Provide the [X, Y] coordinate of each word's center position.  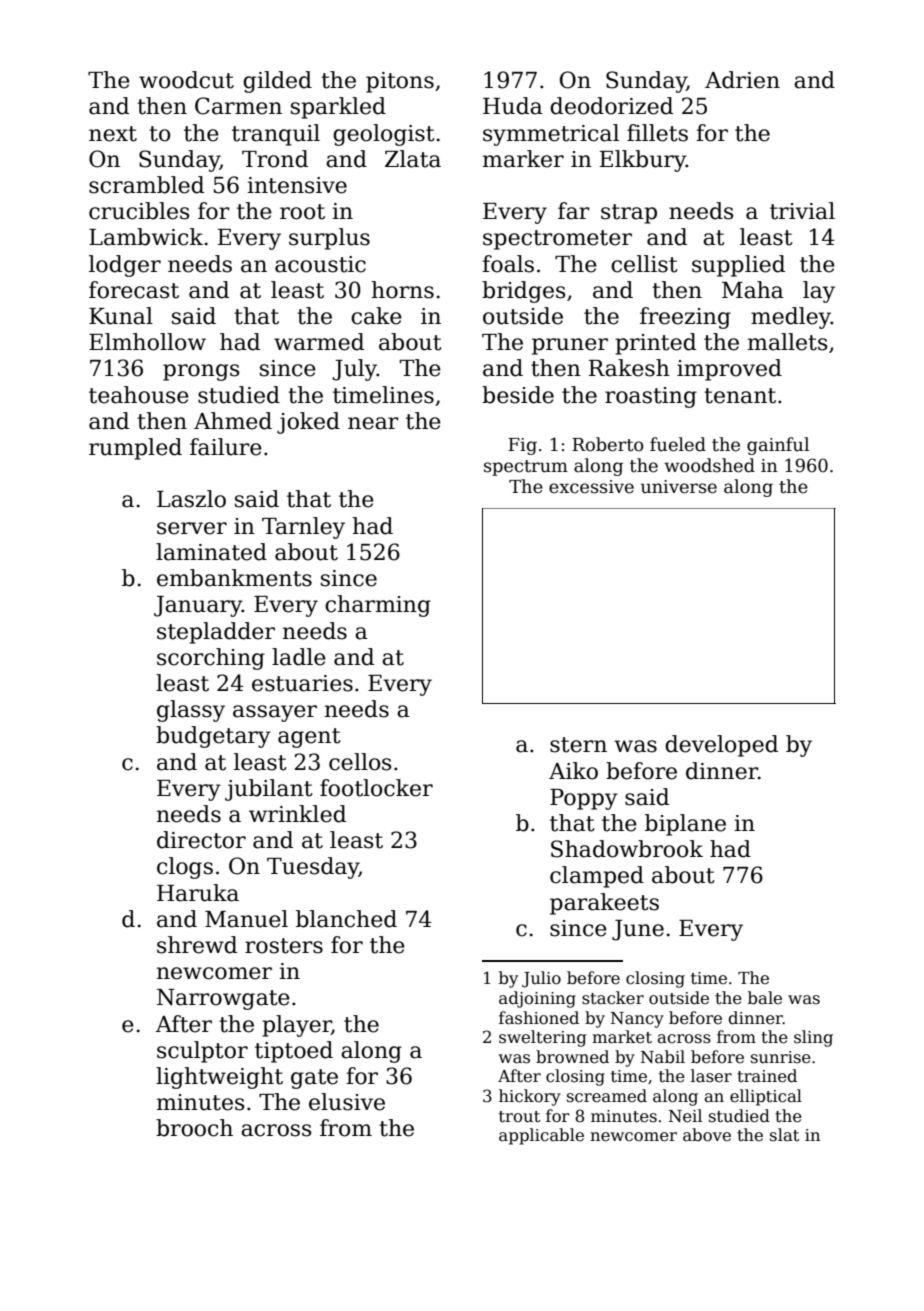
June [638, 930]
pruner [570, 346]
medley [791, 318]
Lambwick [146, 237]
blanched [346, 919]
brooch [194, 1128]
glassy [191, 711]
